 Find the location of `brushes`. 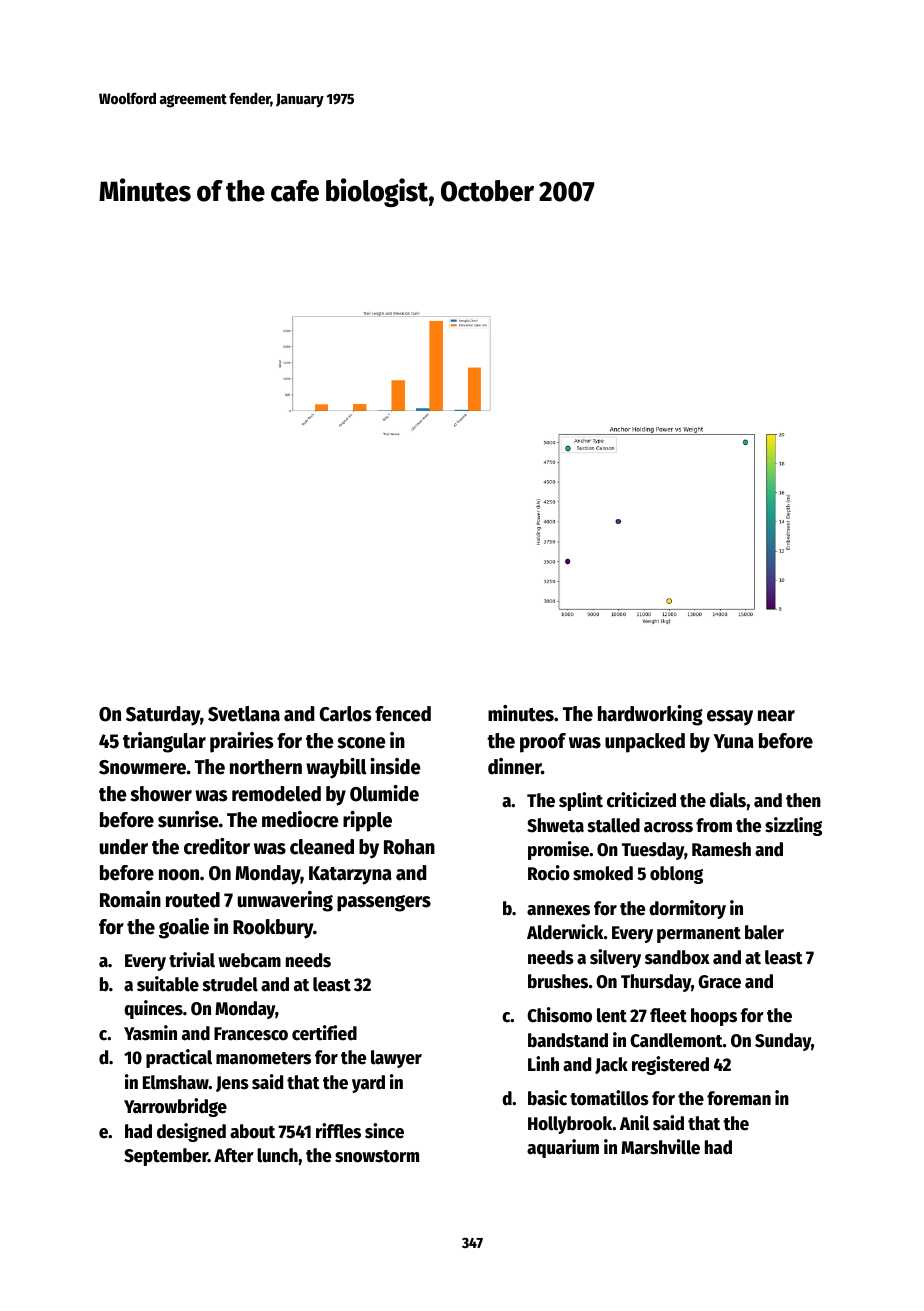

brushes is located at coordinates (558, 981).
